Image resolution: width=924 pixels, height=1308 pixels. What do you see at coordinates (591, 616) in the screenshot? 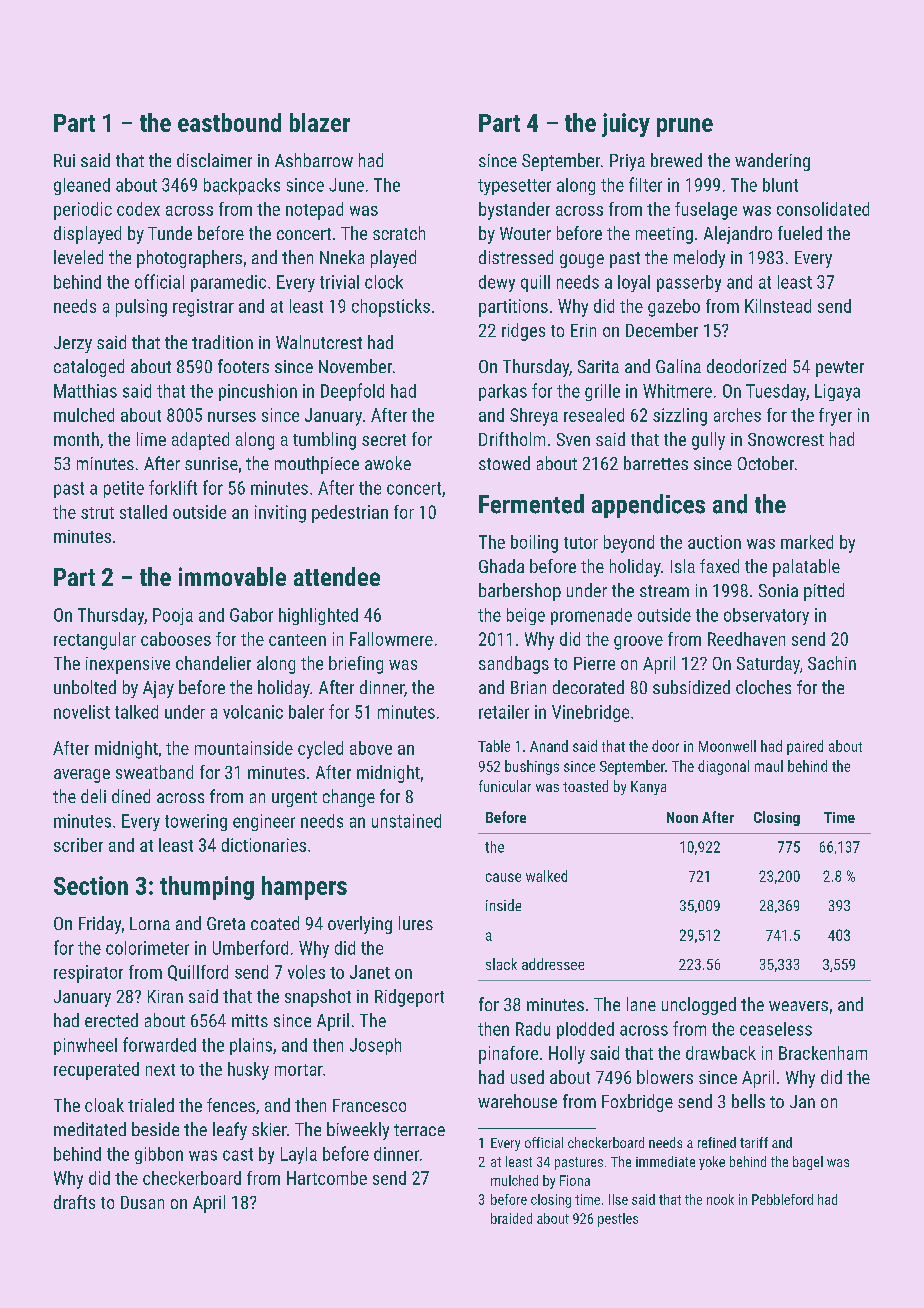
I see `promenade` at bounding box center [591, 616].
